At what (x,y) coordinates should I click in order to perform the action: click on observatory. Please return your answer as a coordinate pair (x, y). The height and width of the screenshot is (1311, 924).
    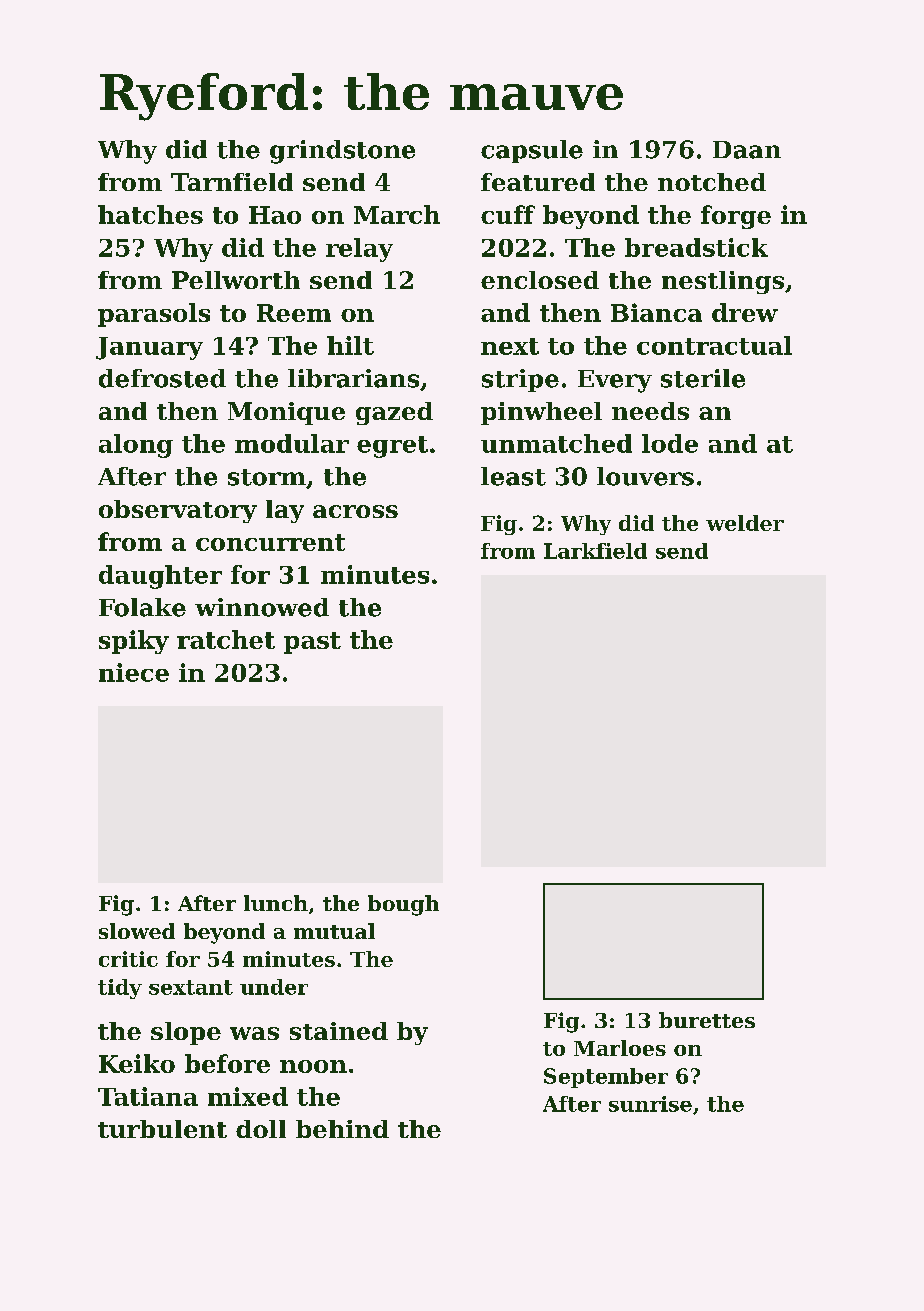
    Looking at the image, I should click on (178, 511).
